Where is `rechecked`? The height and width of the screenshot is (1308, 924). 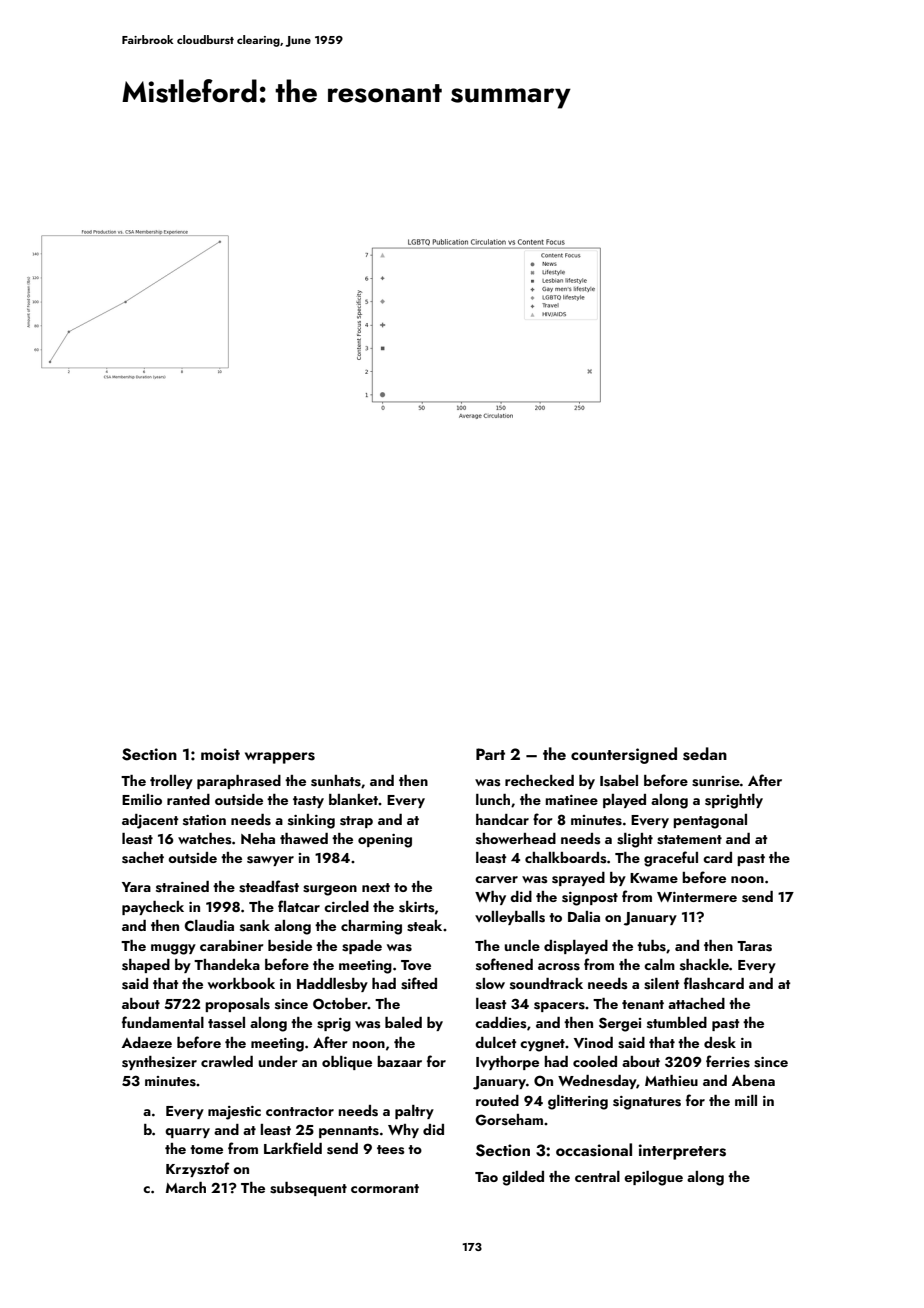
rechecked is located at coordinates (539, 780).
